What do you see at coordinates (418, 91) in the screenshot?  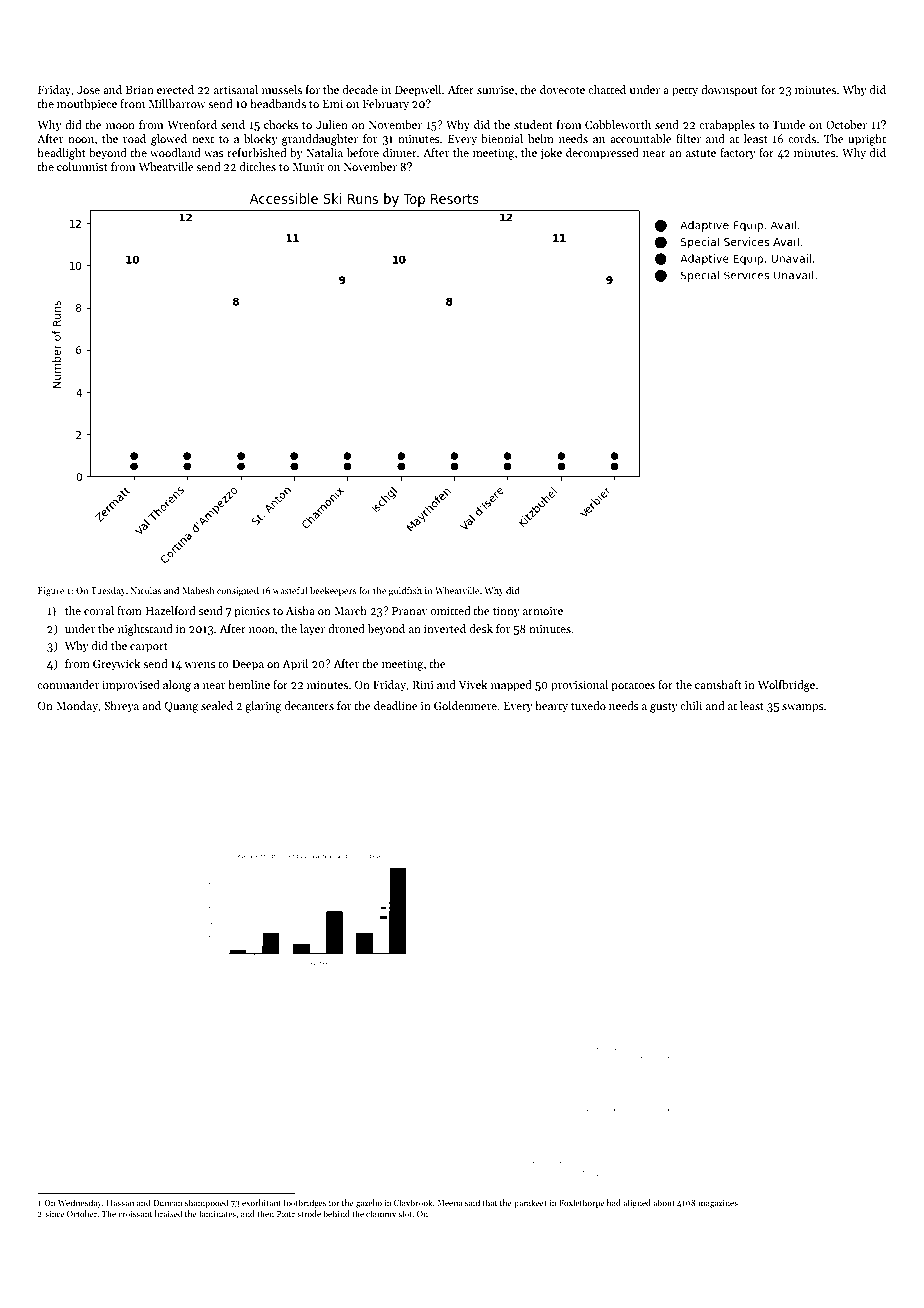 I see `Deepwell` at bounding box center [418, 91].
